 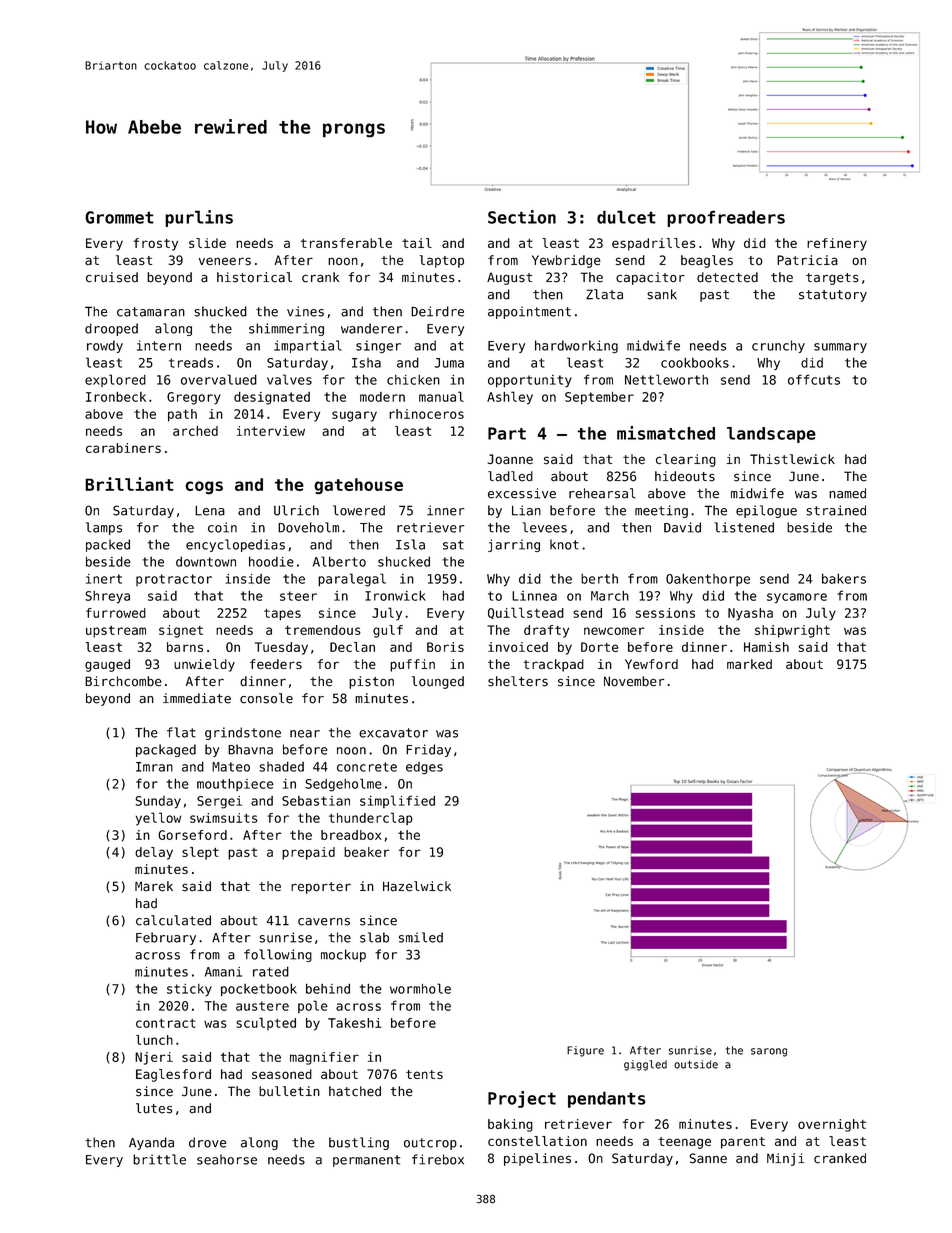 What do you see at coordinates (154, 1058) in the screenshot?
I see `Njeri` at bounding box center [154, 1058].
